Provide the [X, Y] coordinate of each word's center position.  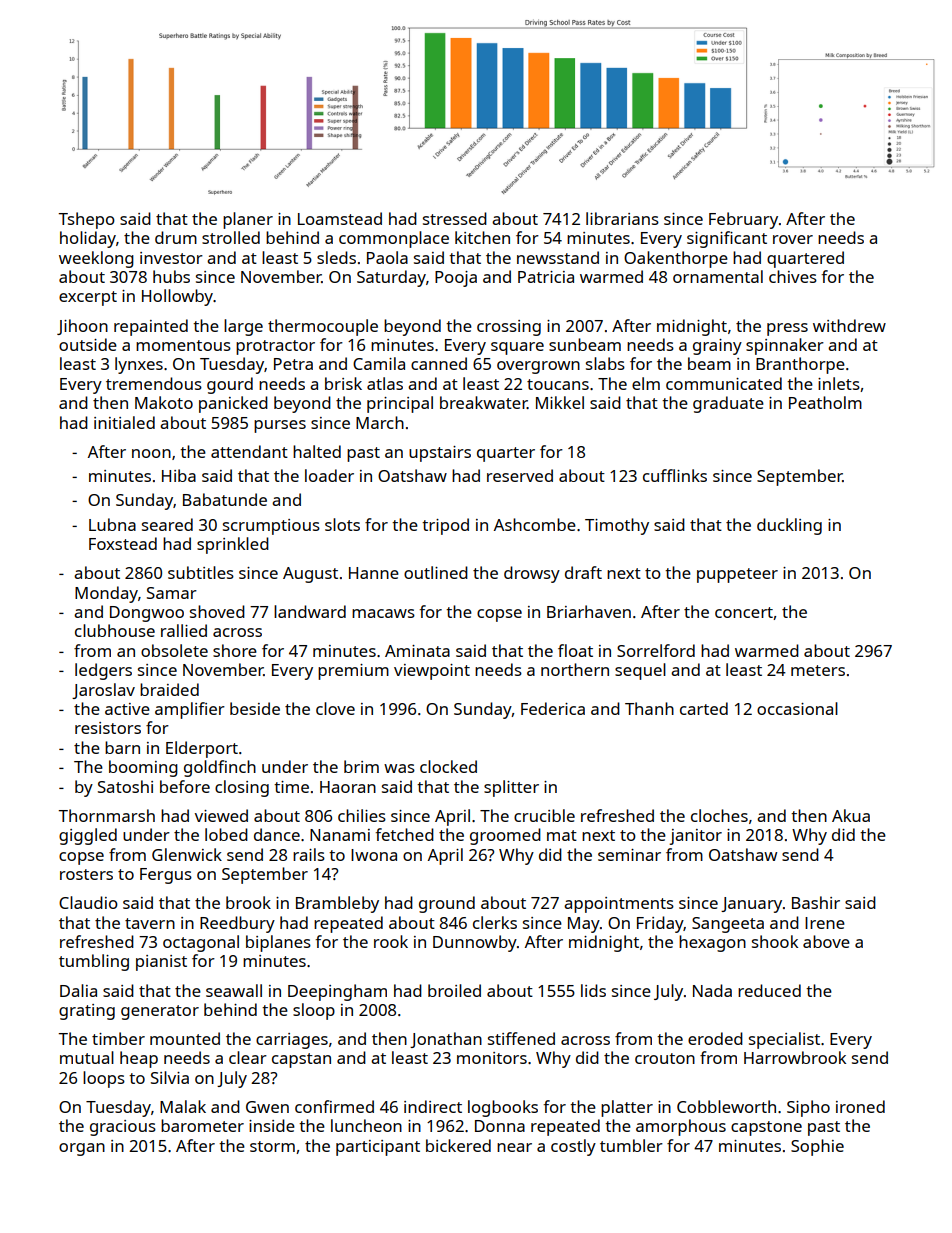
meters [818, 670]
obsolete [174, 650]
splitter [511, 788]
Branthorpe [800, 365]
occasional [797, 708]
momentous [183, 345]
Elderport [202, 749]
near [514, 1147]
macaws [383, 613]
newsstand [558, 257]
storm [272, 1146]
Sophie [817, 1147]
